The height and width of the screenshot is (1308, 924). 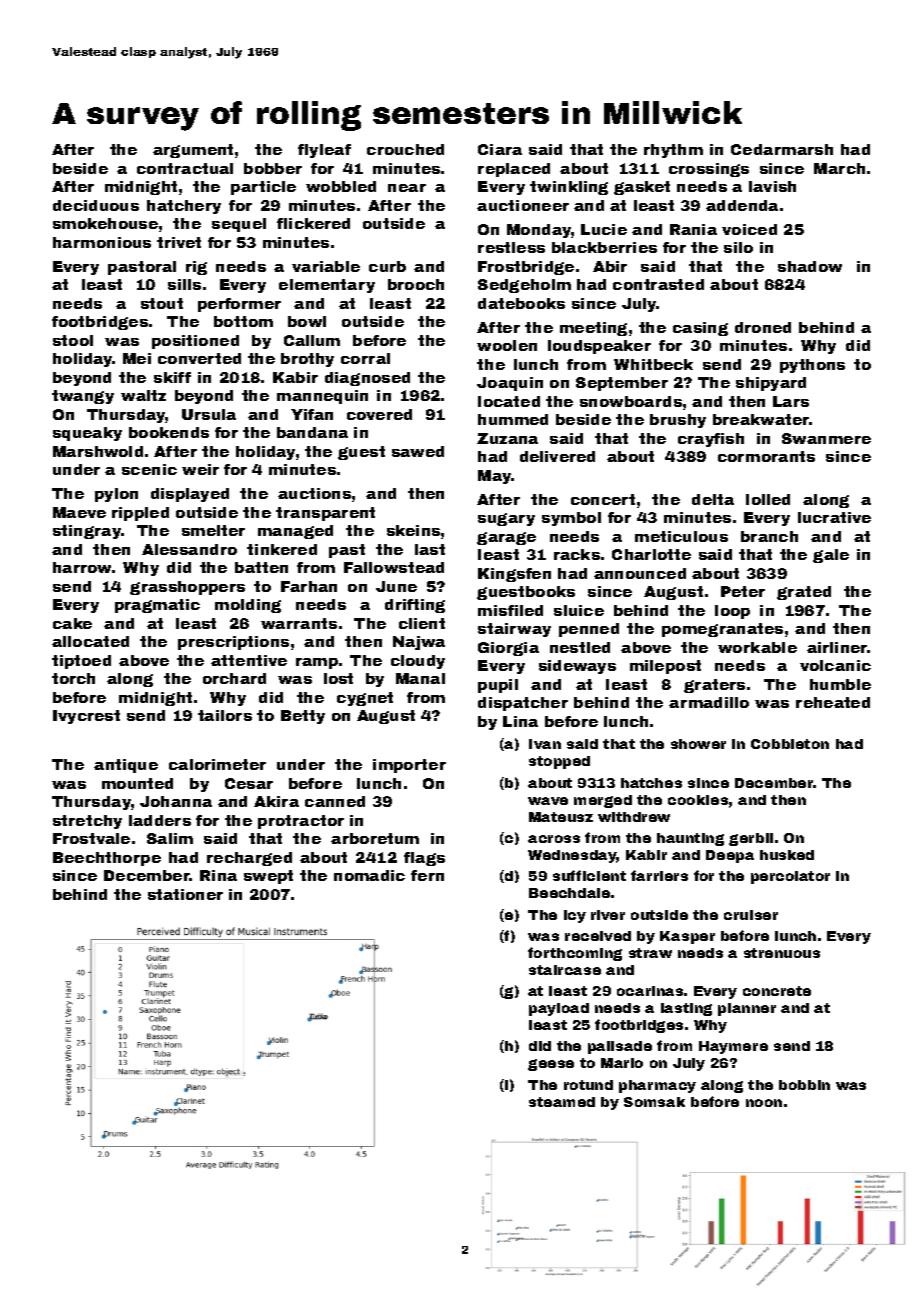 What do you see at coordinates (209, 414) in the screenshot?
I see `Ursula` at bounding box center [209, 414].
